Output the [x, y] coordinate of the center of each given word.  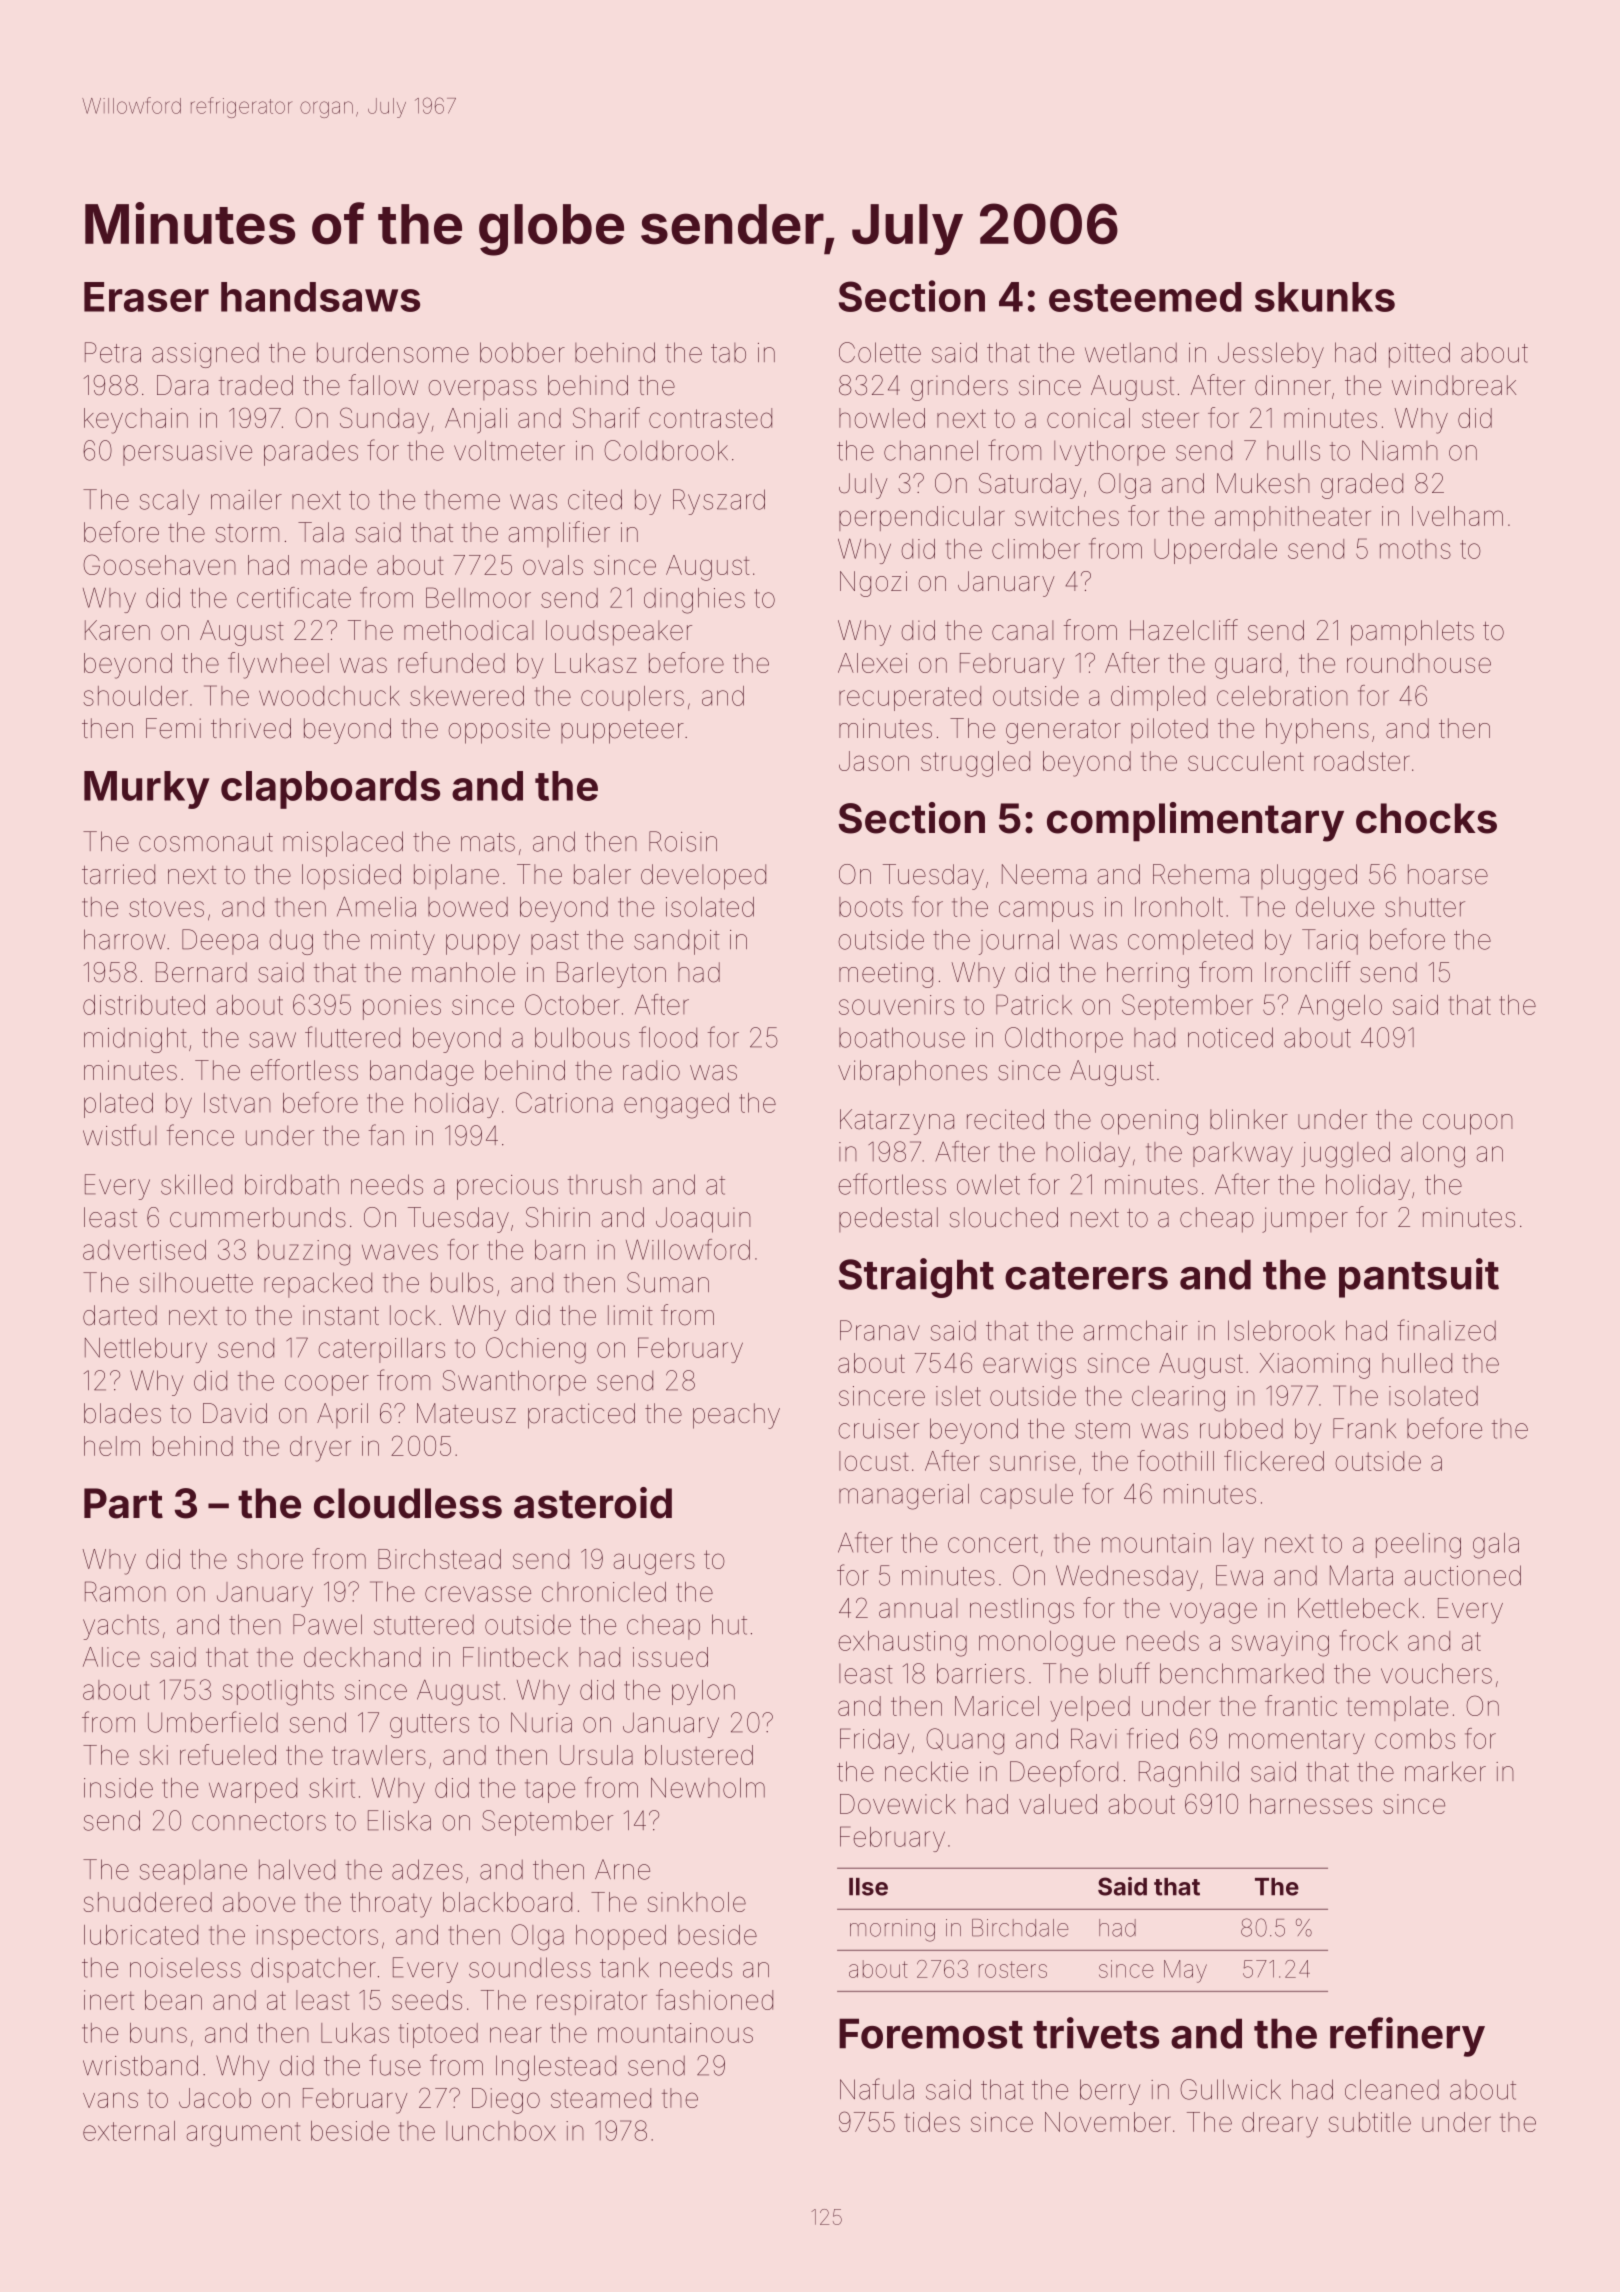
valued [1058, 1804]
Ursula [596, 1755]
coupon [1468, 1124]
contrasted [710, 418]
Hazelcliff [1184, 630]
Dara [182, 385]
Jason [874, 761]
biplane [456, 876]
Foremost [931, 2033]
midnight [135, 1040]
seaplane [193, 1872]
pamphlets [1412, 633]
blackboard [507, 1902]
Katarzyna [897, 1122]
